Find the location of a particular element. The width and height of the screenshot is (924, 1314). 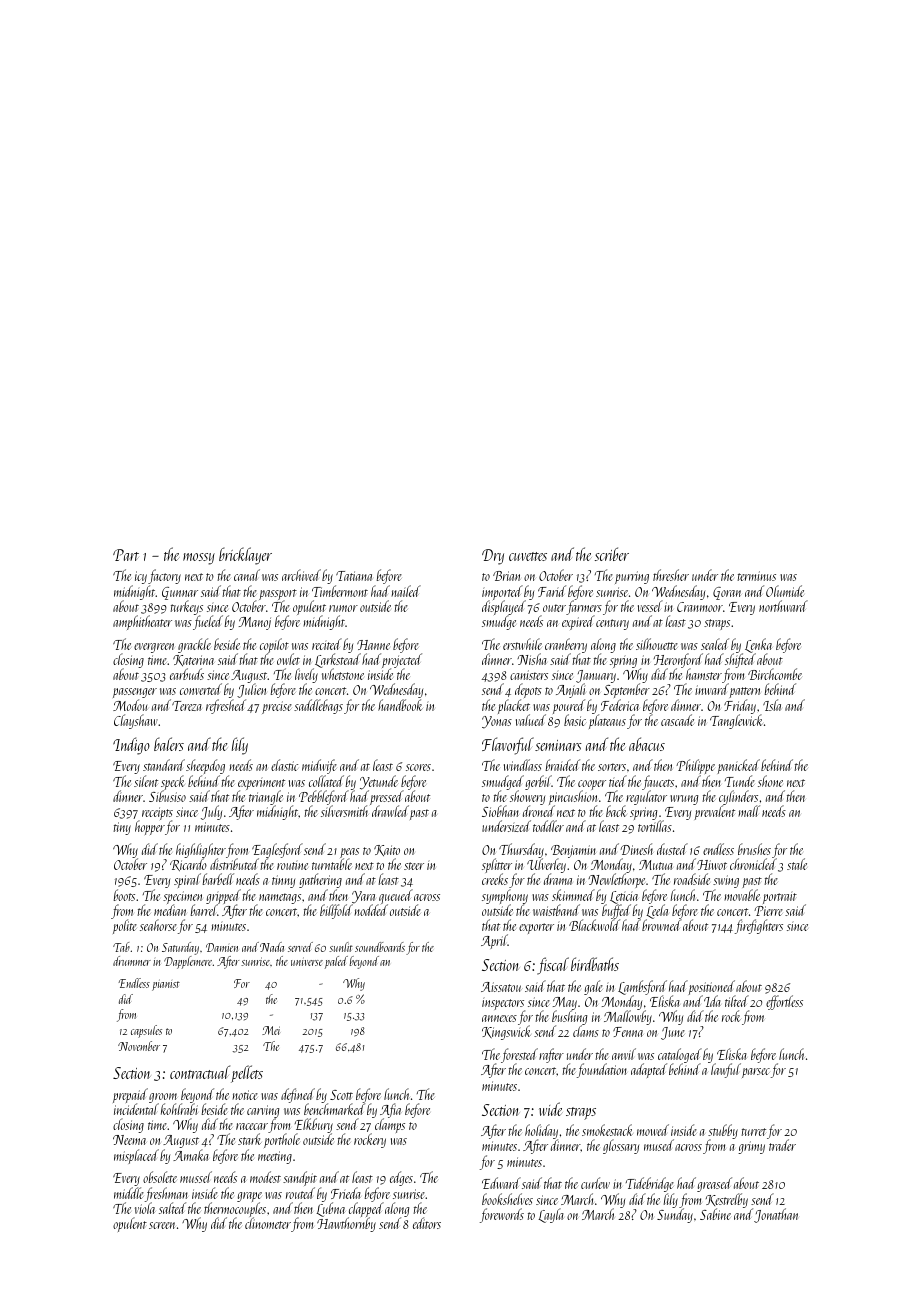

evergreen is located at coordinates (154, 648).
